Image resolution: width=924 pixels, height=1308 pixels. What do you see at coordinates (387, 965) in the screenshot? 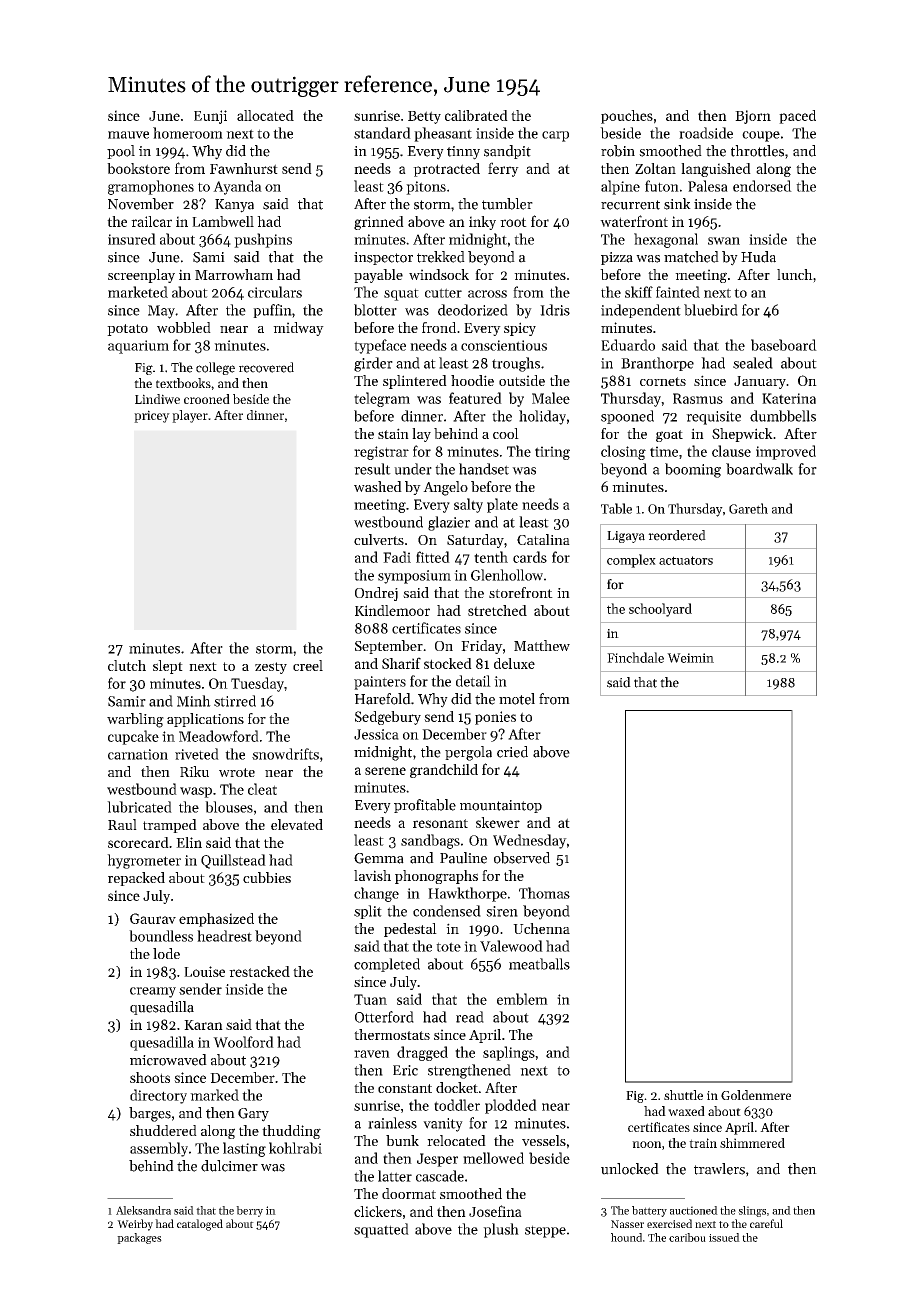
I see `completed` at bounding box center [387, 965].
